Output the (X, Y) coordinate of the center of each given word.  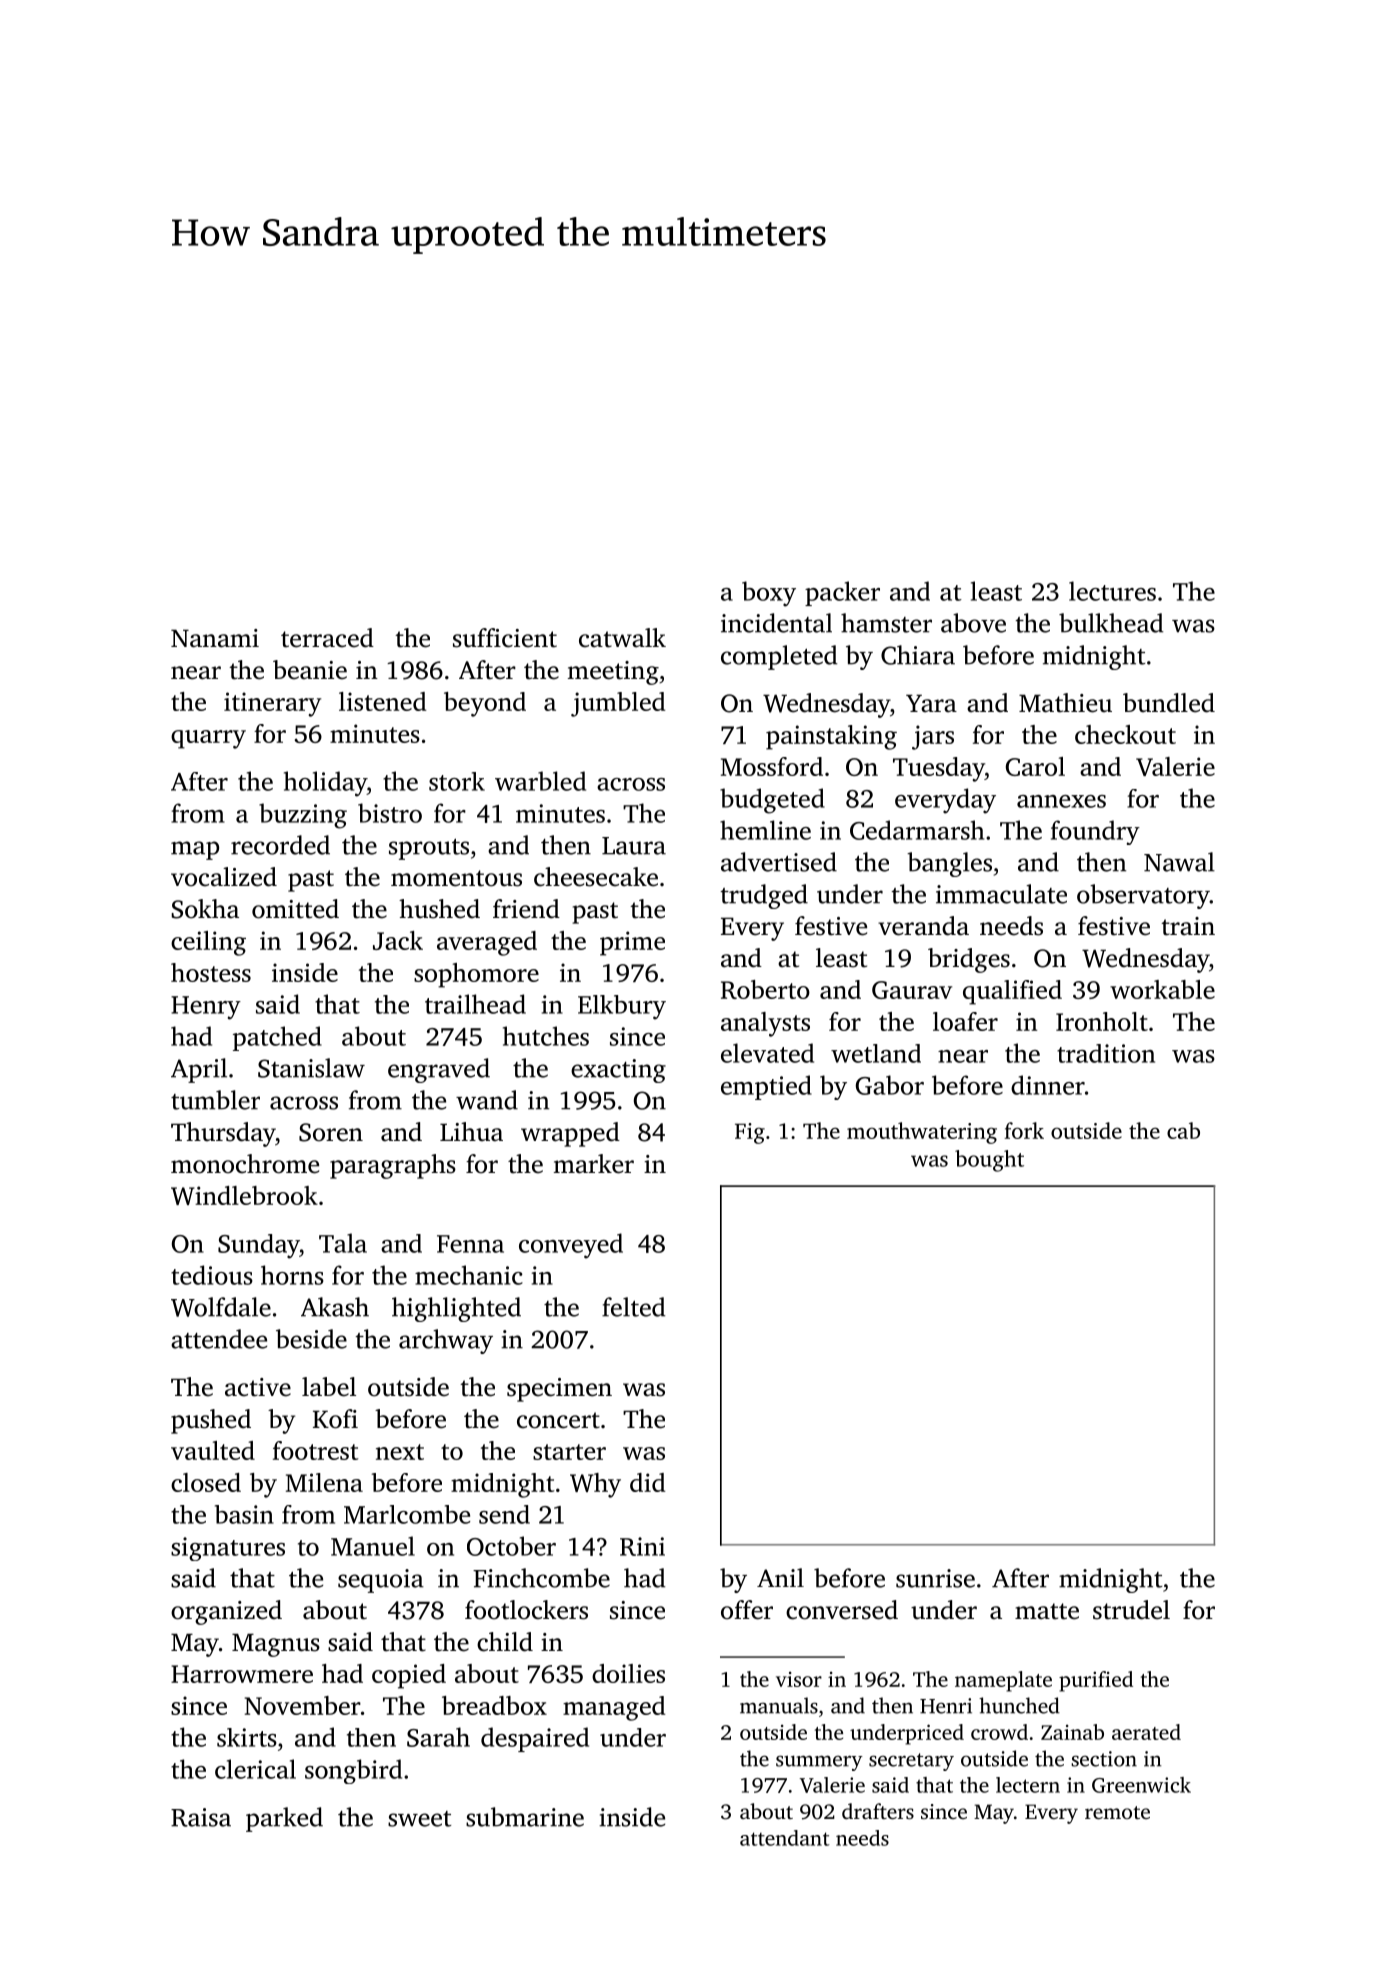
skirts (247, 1737)
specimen (559, 1390)
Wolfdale (221, 1307)
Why (595, 1485)
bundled (1169, 703)
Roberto (765, 989)
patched (277, 1038)
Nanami (215, 638)
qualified (1012, 992)
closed (206, 1482)
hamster (886, 623)
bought (989, 1161)
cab (1183, 1130)
